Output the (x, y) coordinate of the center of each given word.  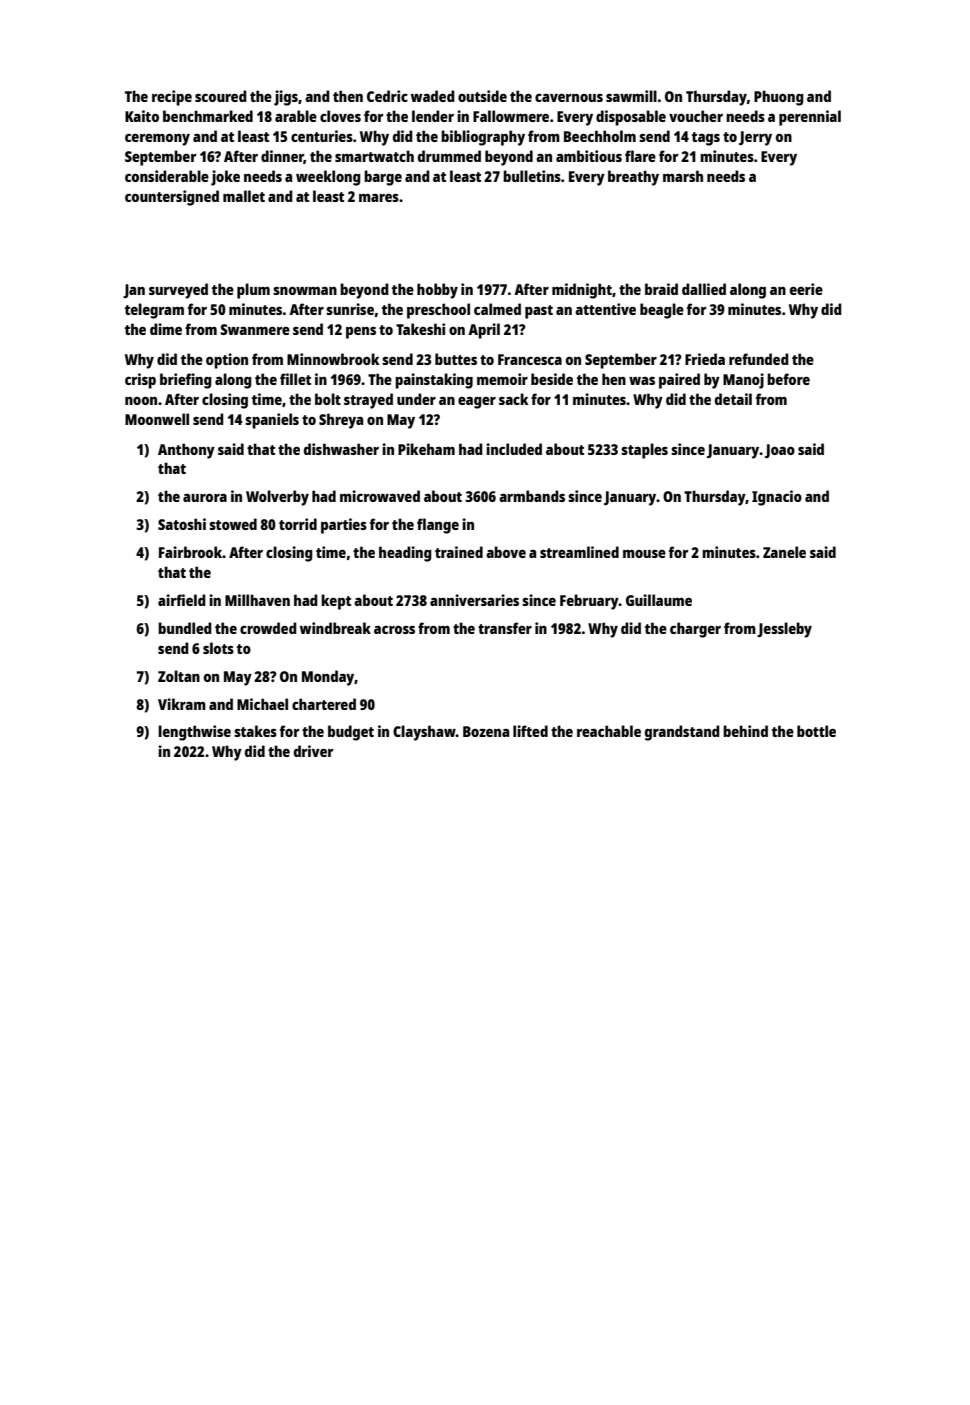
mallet (244, 196)
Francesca (530, 359)
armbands (532, 496)
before (788, 379)
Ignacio (777, 498)
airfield (182, 600)
